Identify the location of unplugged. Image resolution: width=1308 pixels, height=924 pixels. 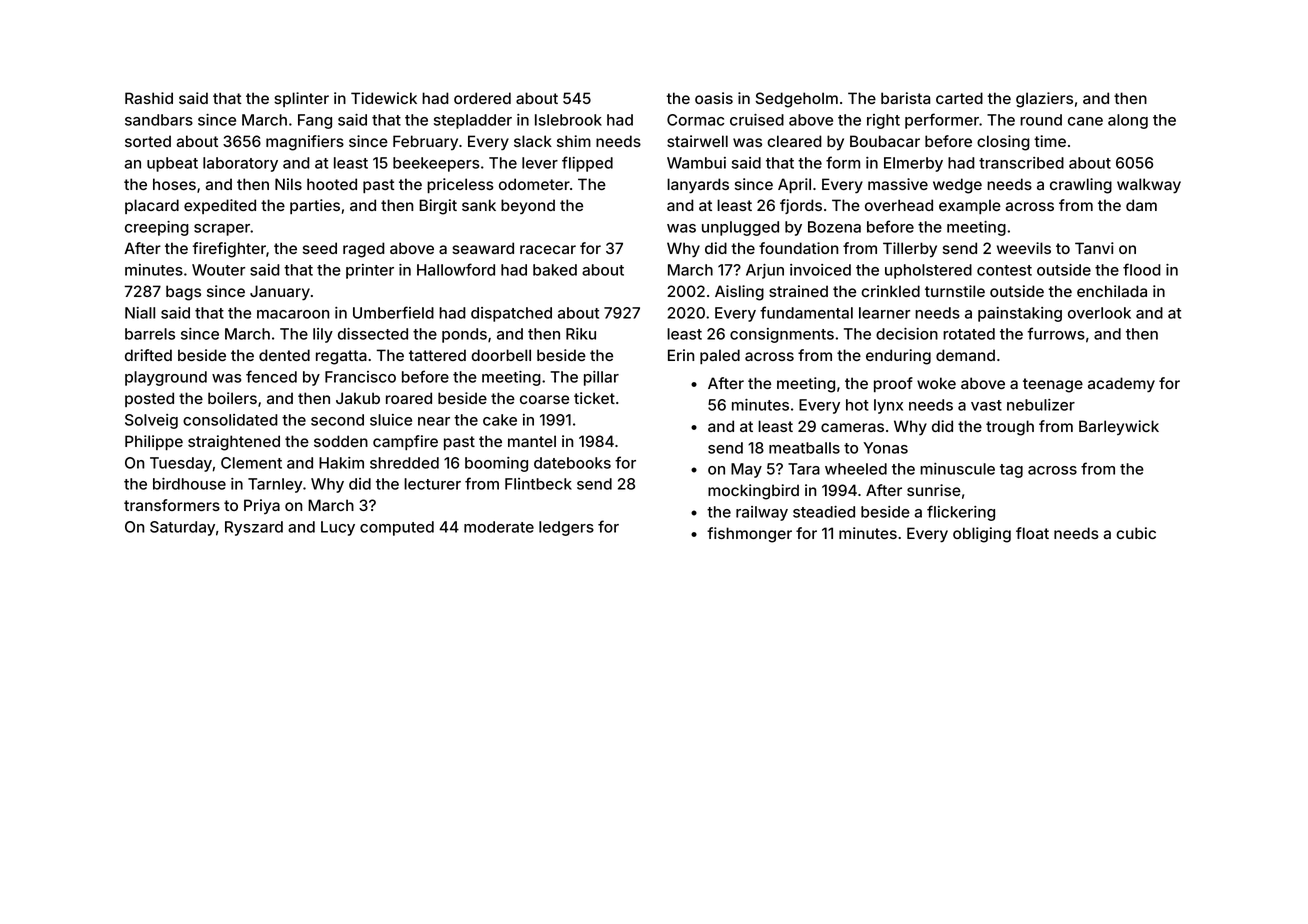
(740, 228).
